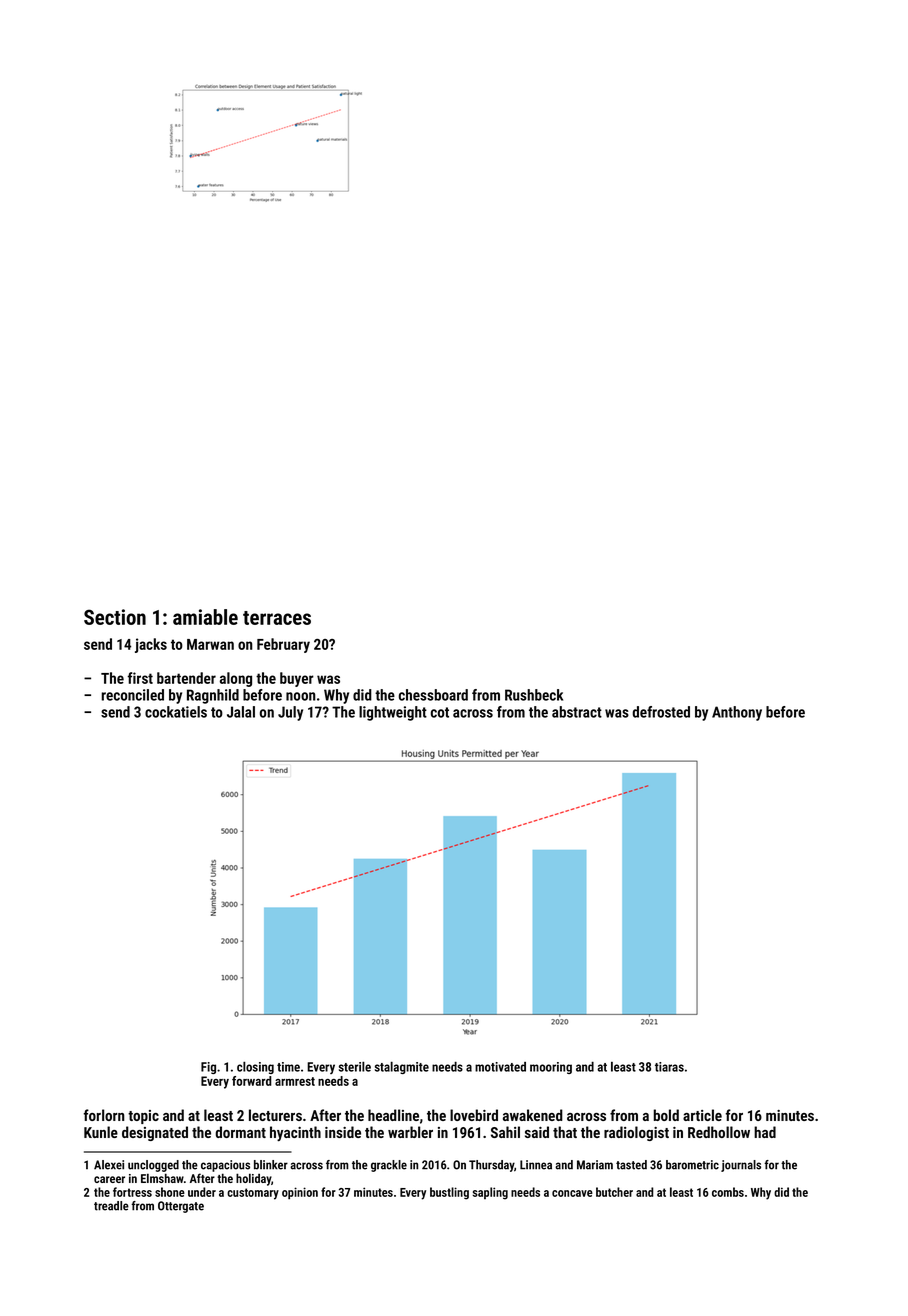 The height and width of the document is (1316, 908). What do you see at coordinates (236, 679) in the document?
I see `along` at bounding box center [236, 679].
